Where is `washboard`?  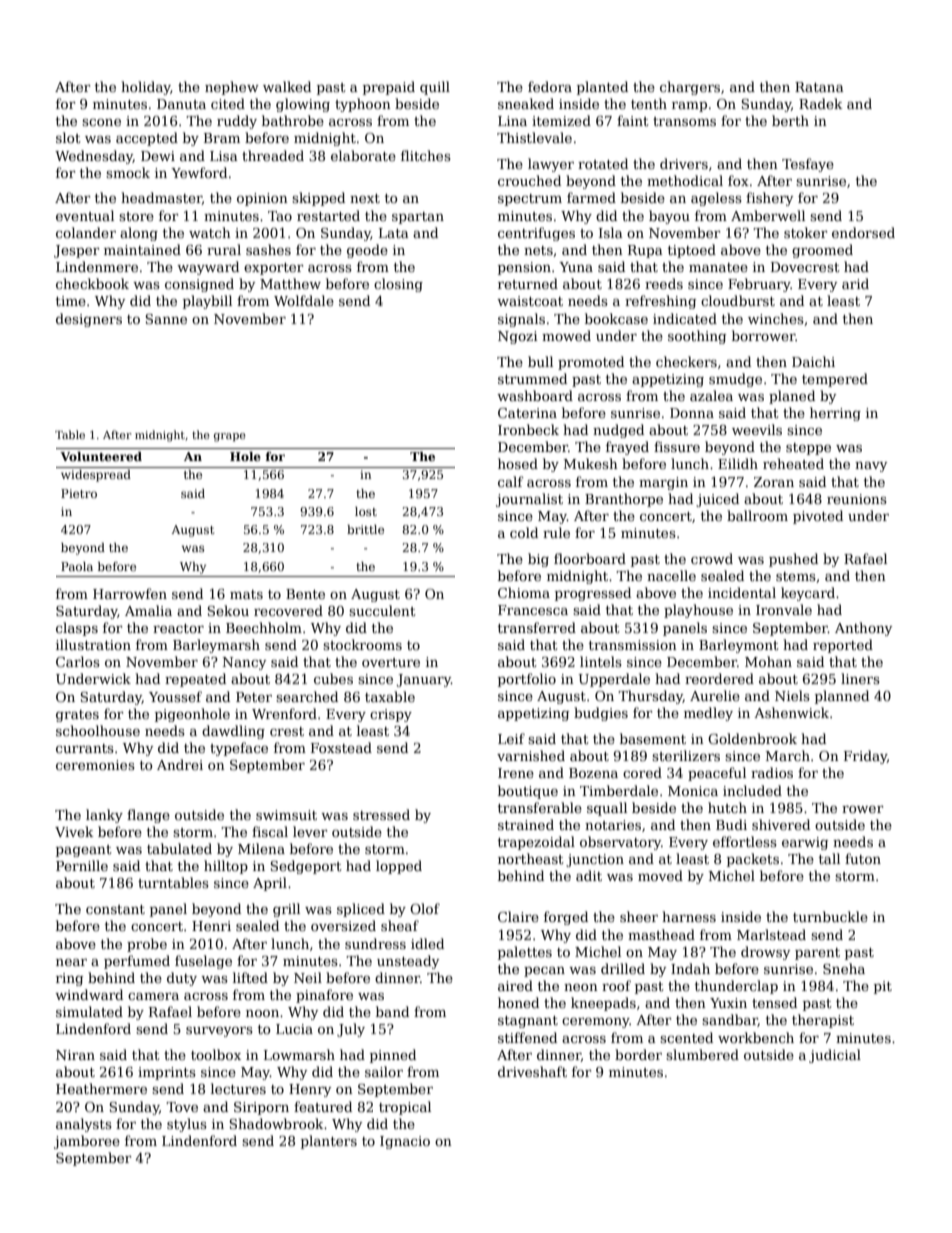 washboard is located at coordinates (535, 395).
